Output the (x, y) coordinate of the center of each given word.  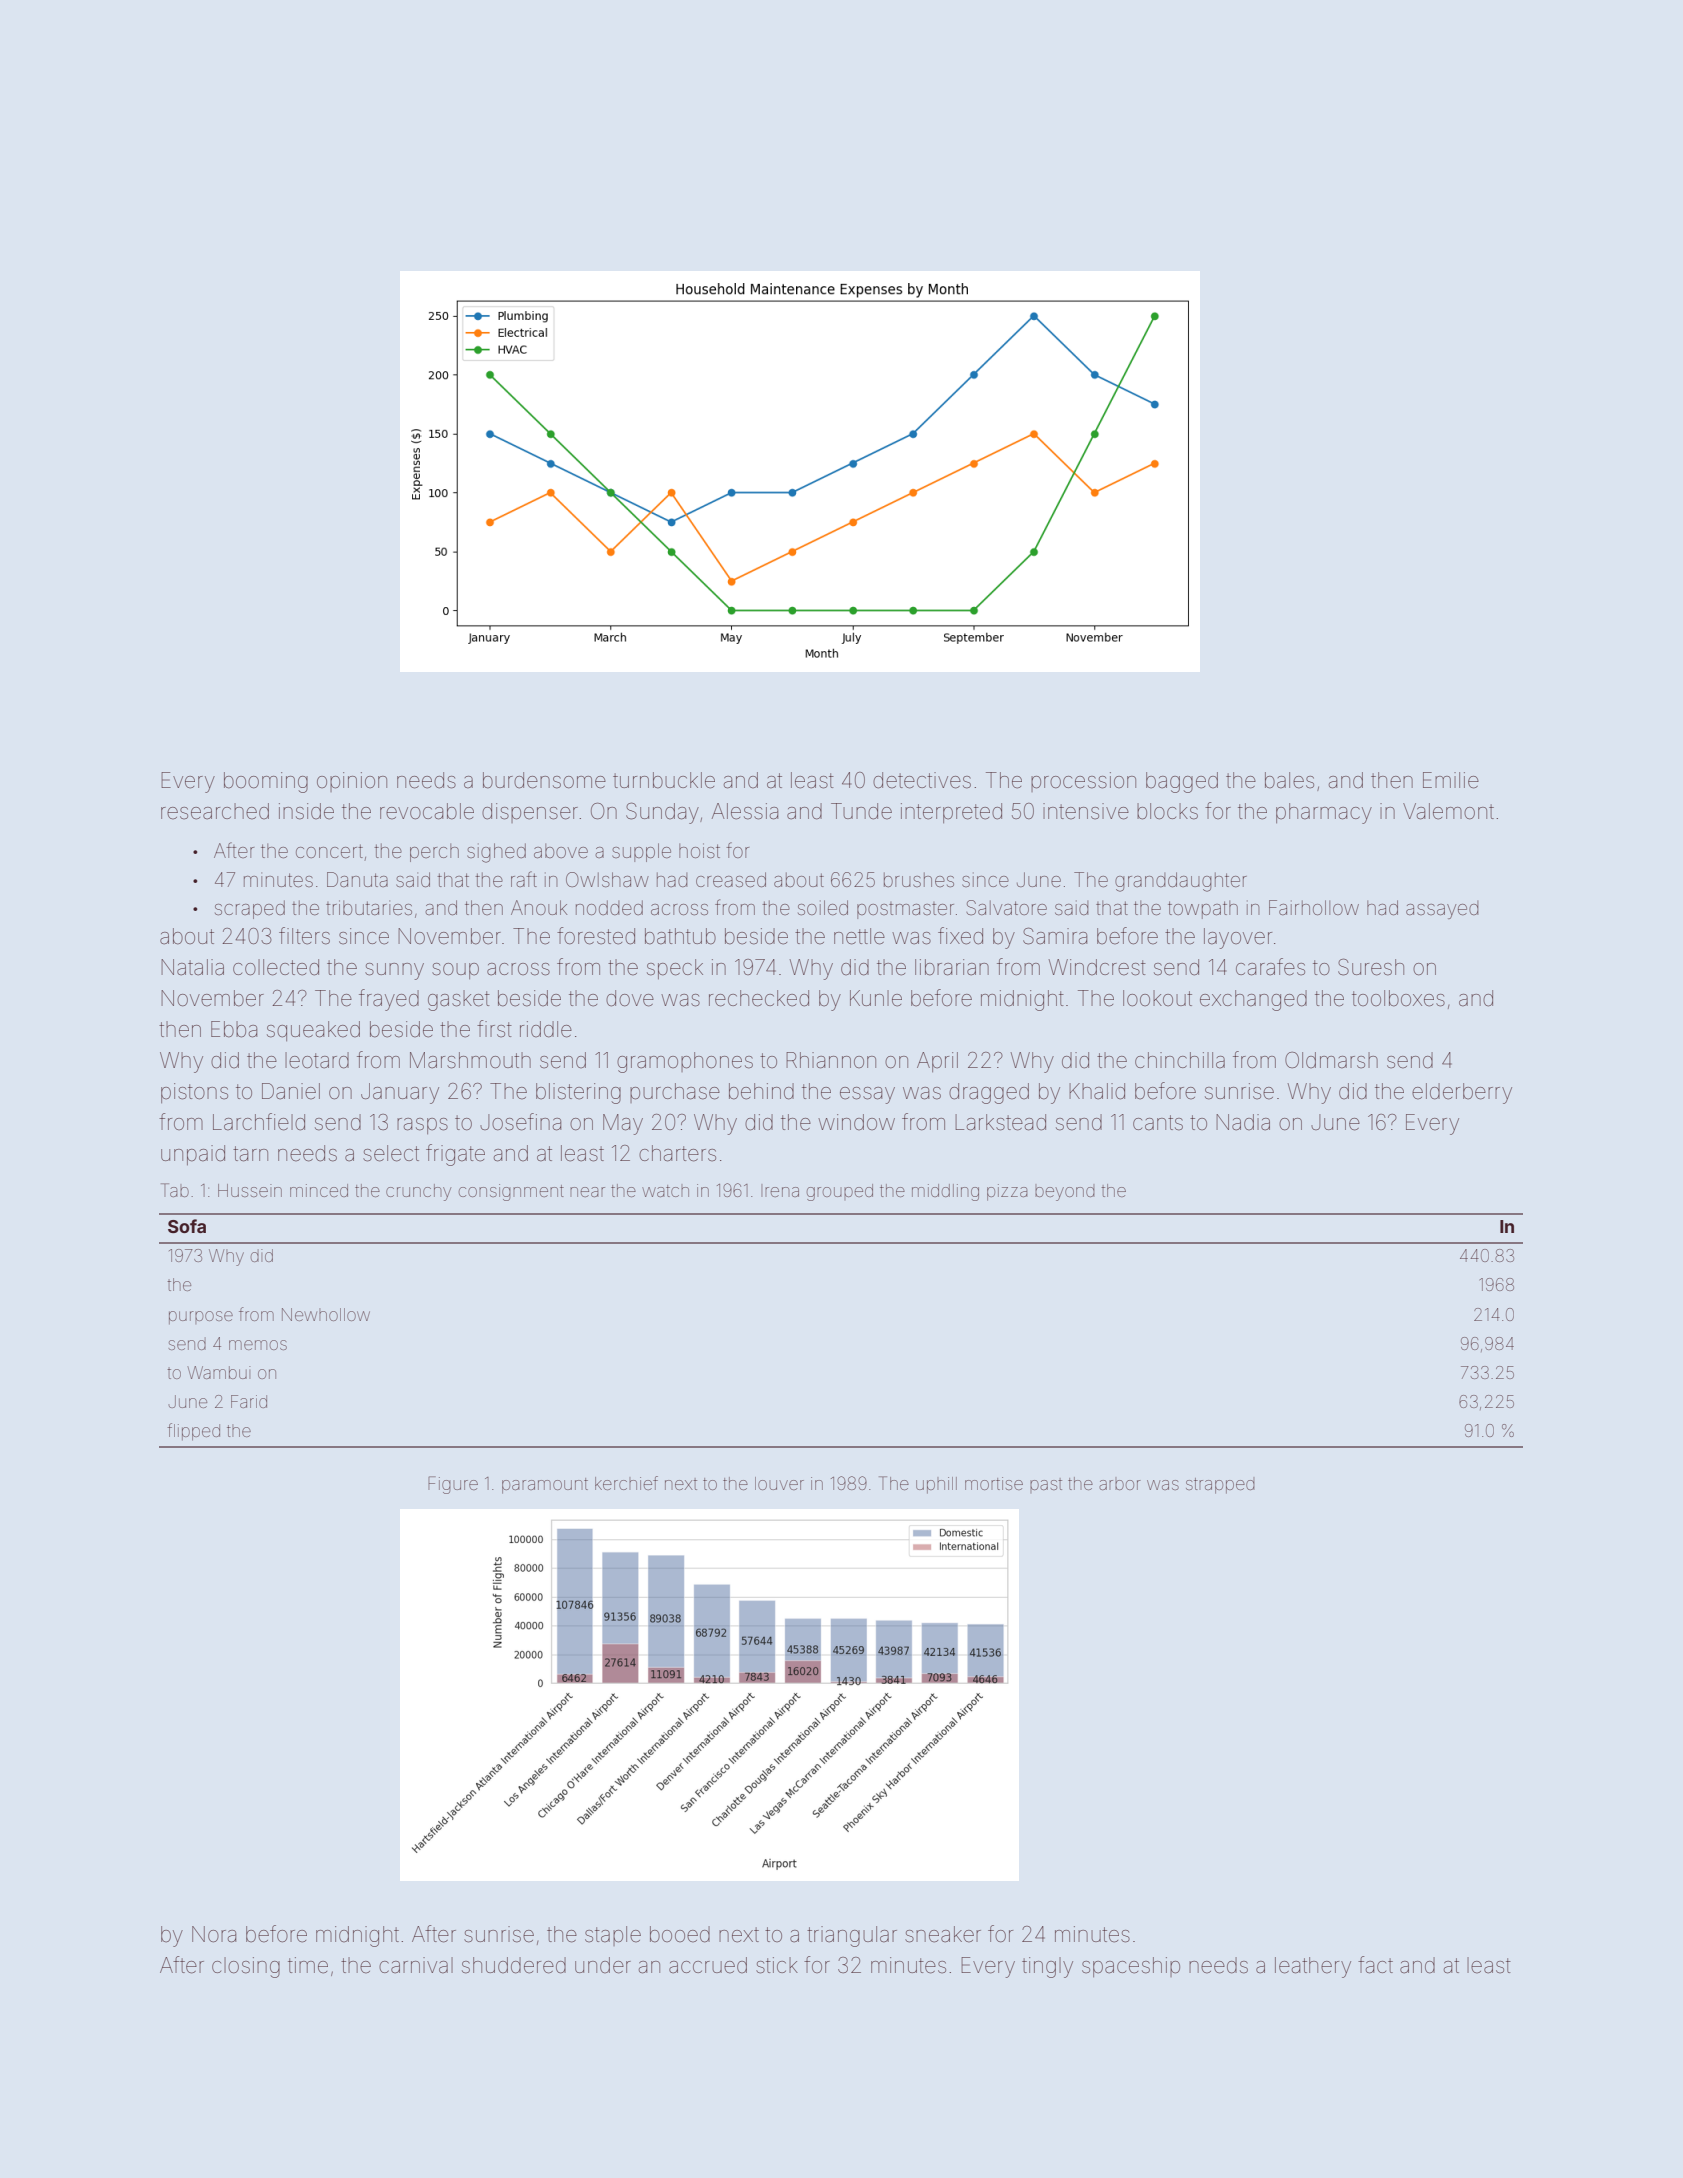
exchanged (1253, 1000)
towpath (1203, 910)
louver (779, 1483)
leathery (1313, 1967)
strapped (1220, 1486)
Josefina (520, 1122)
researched (215, 811)
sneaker (943, 1934)
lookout (1157, 998)
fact (1375, 1965)
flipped (193, 1432)
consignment (511, 1192)
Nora (214, 1934)
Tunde (861, 811)
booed (680, 1934)
